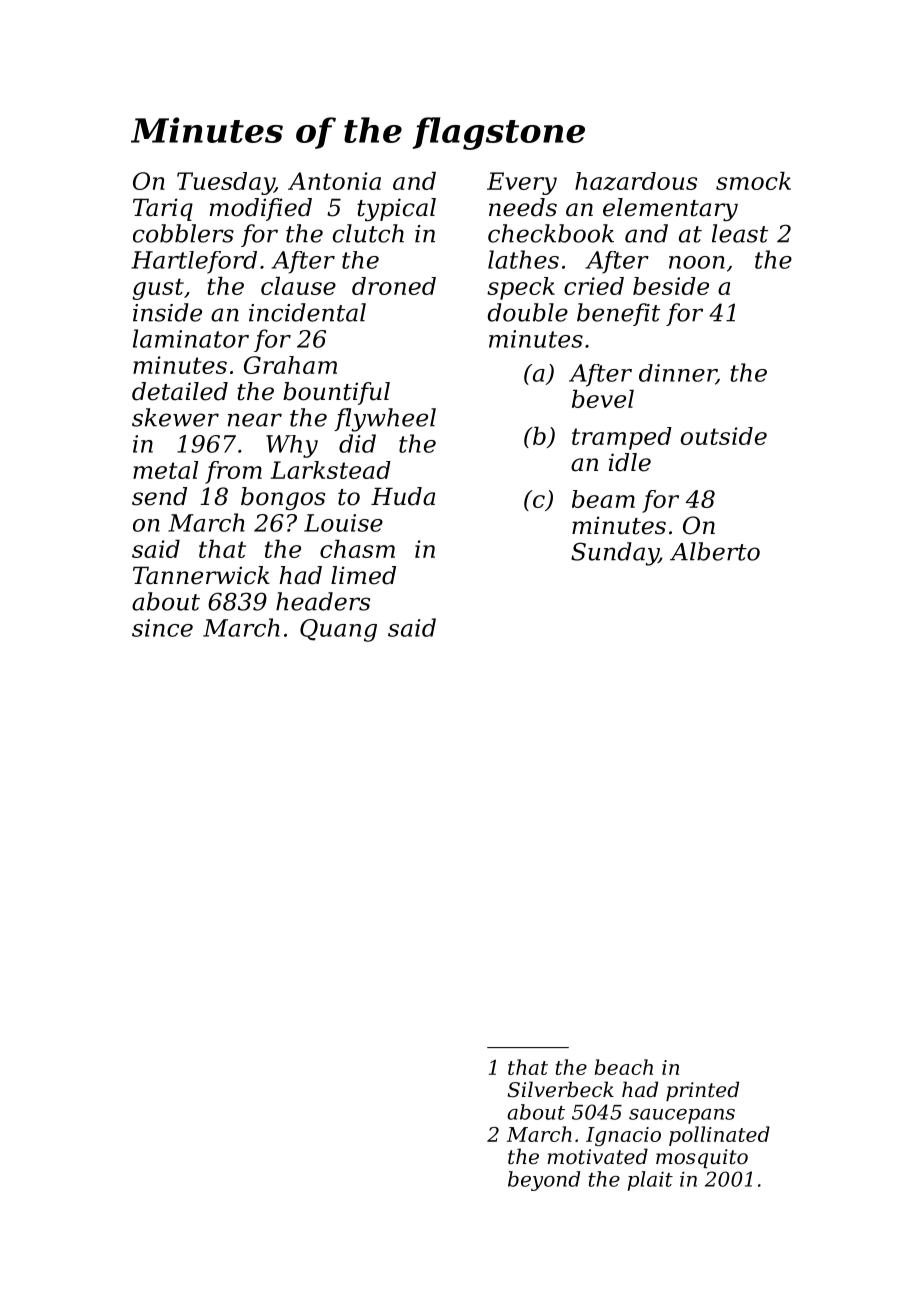 The image size is (924, 1311). Describe the element at coordinates (338, 630) in the page. I see `Quang` at that location.
